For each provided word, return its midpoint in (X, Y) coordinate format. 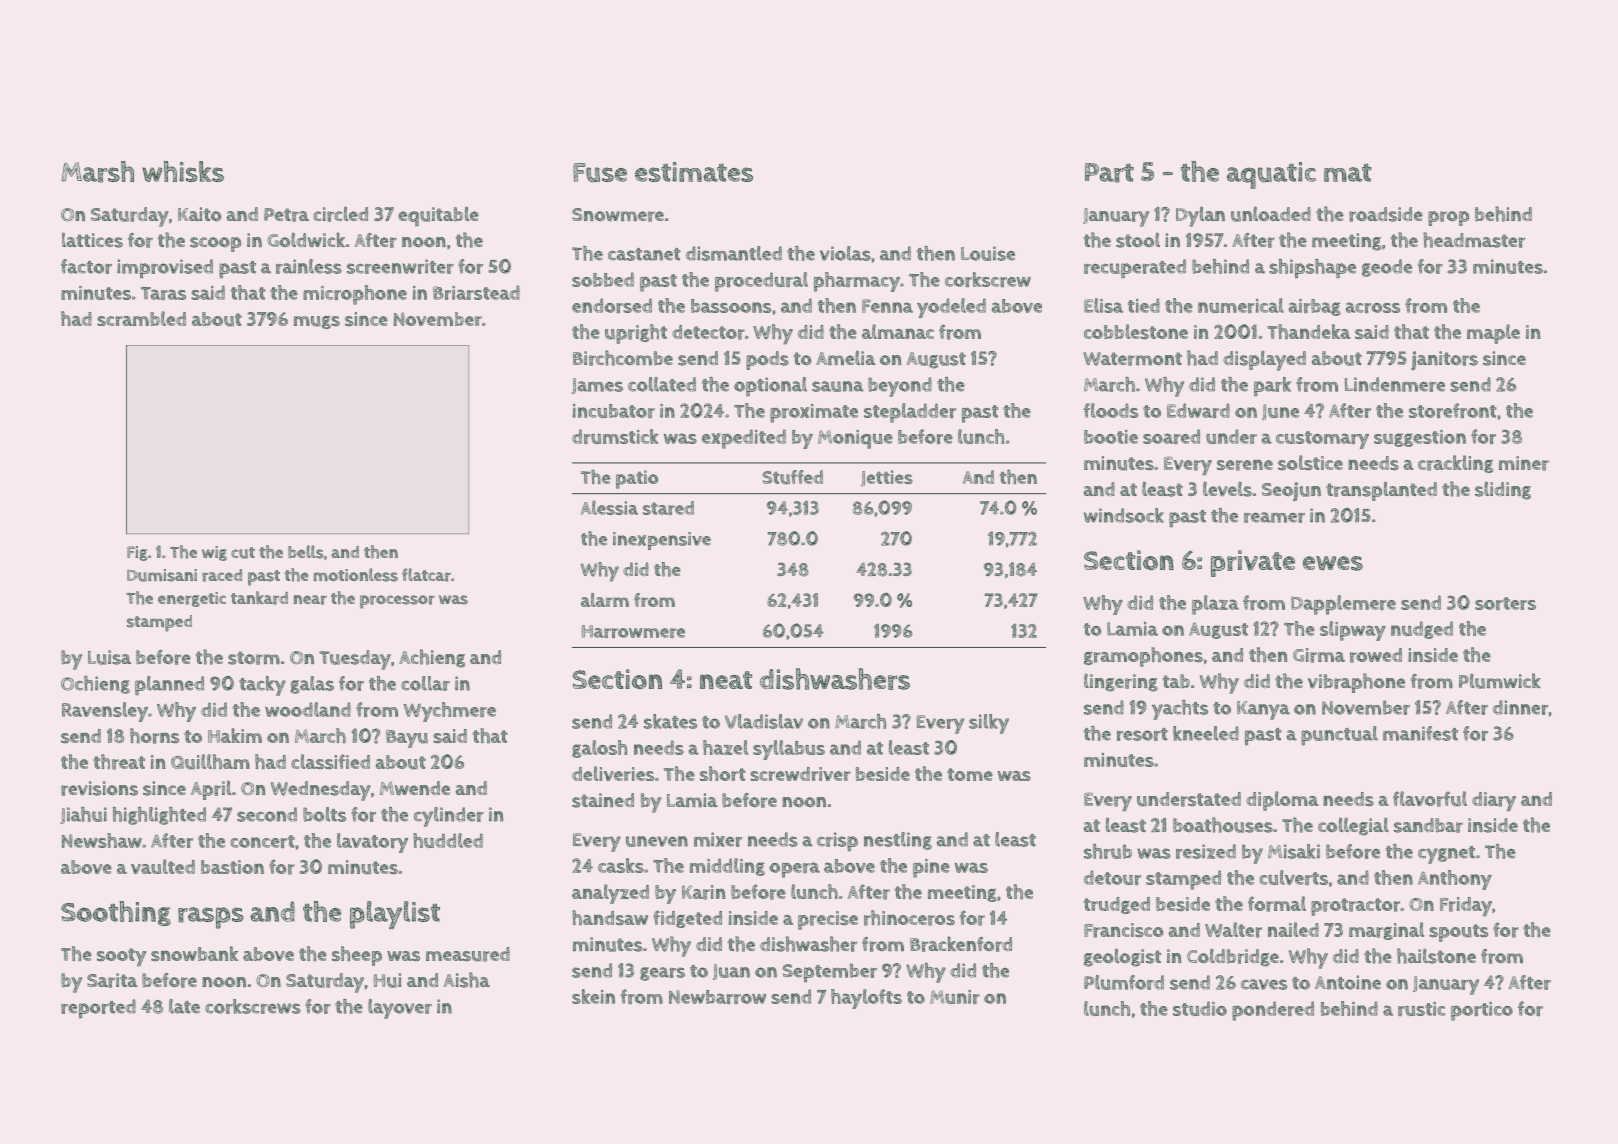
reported (98, 1009)
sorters (1505, 603)
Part (1109, 173)
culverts (1293, 877)
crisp (837, 842)
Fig (137, 553)
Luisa (109, 657)
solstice (1310, 463)
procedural (761, 282)
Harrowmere (633, 631)
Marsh (97, 172)
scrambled (141, 318)
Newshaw (102, 840)
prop (1448, 218)
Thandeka (1309, 331)
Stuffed (792, 477)
